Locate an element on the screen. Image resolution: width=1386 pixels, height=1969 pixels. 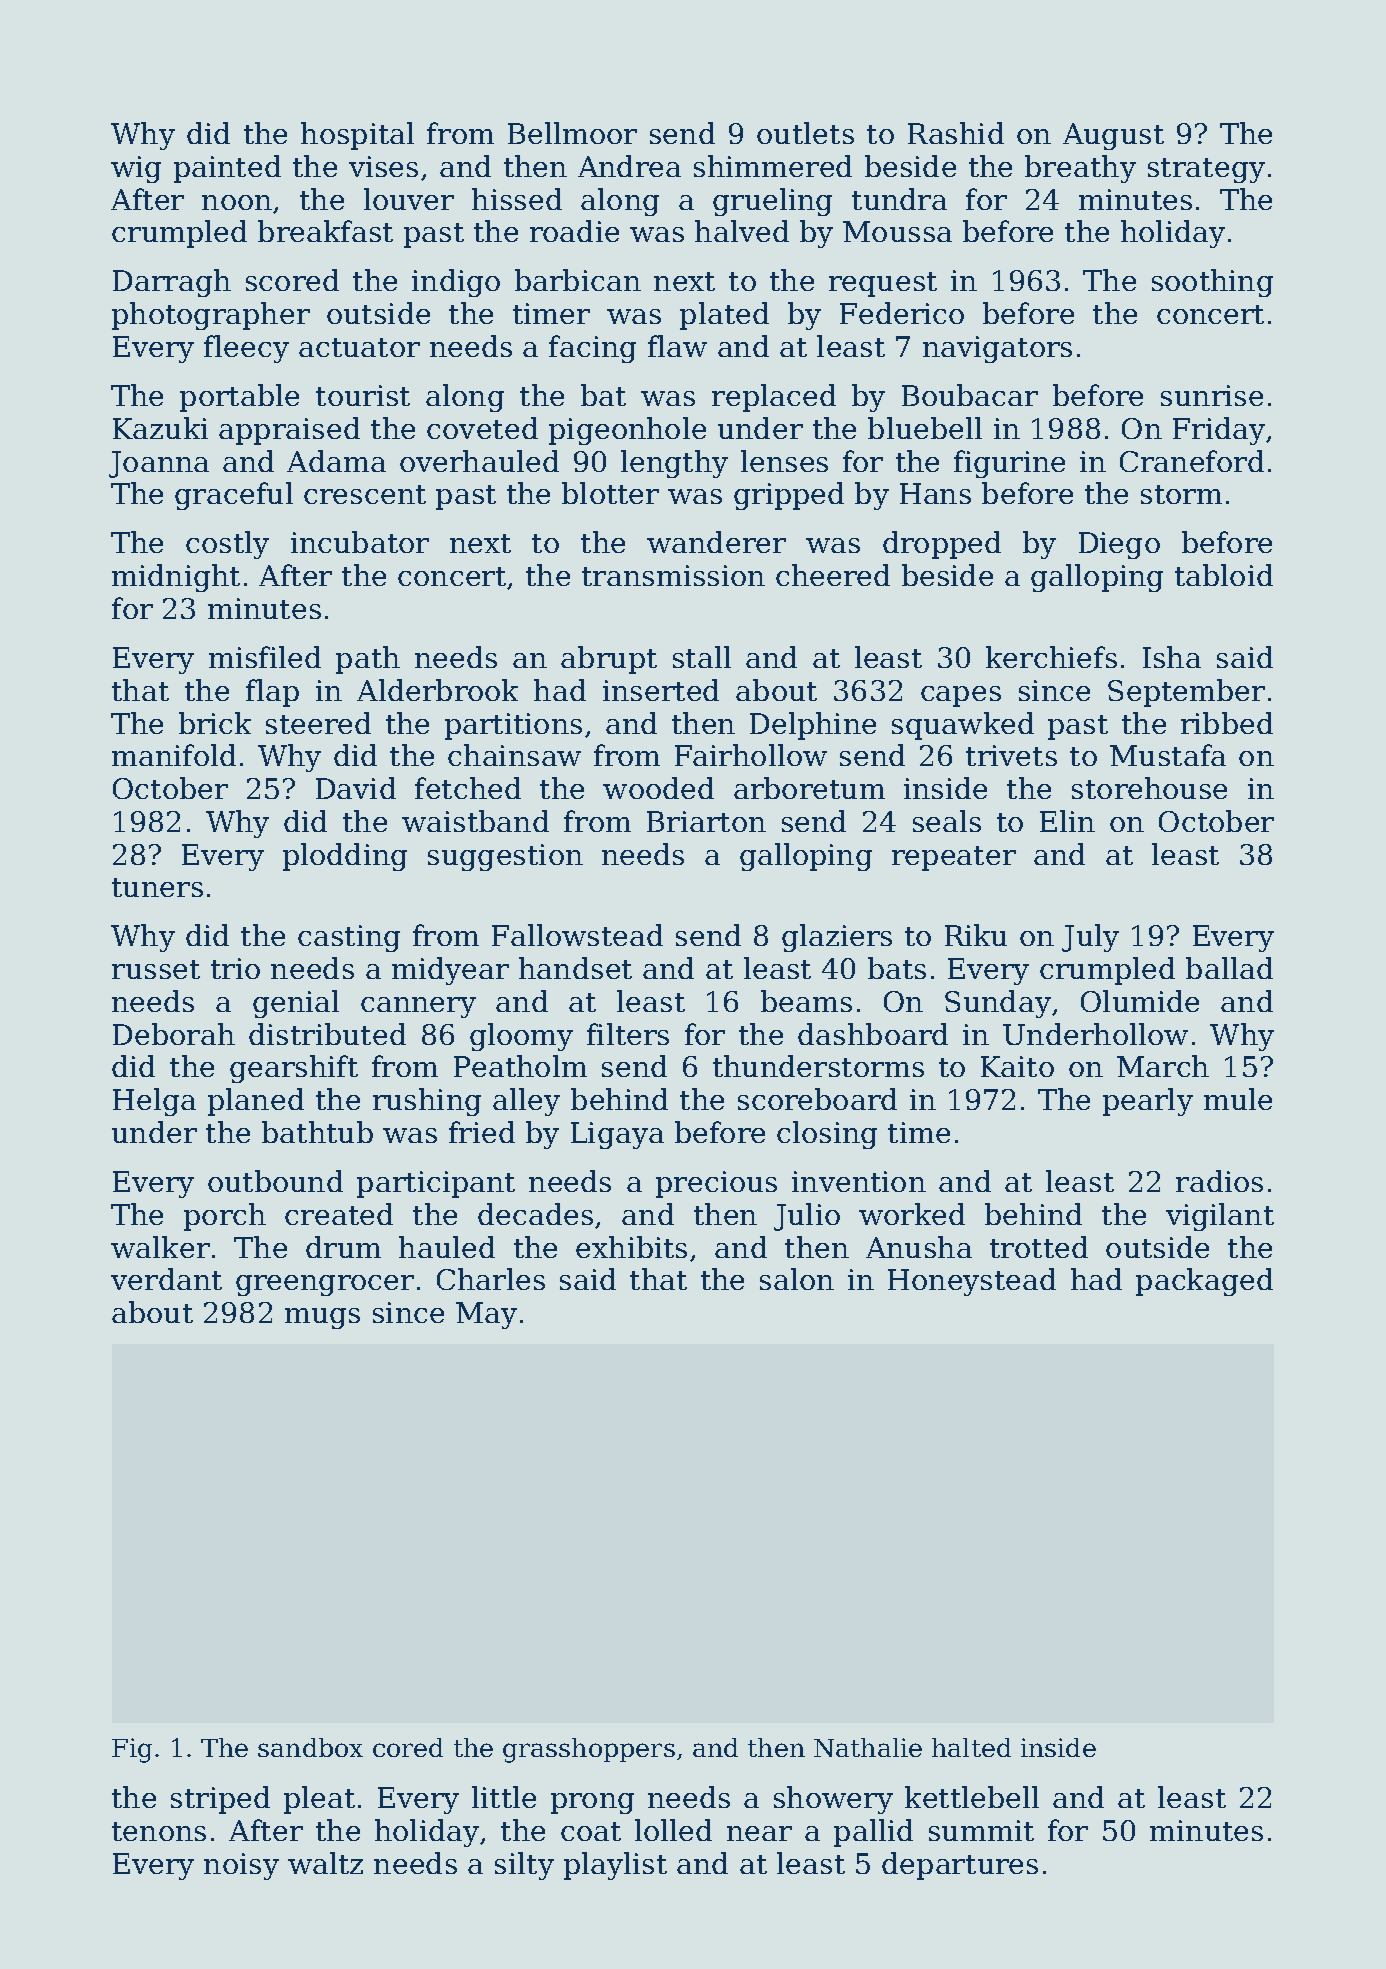
painted is located at coordinates (227, 169).
